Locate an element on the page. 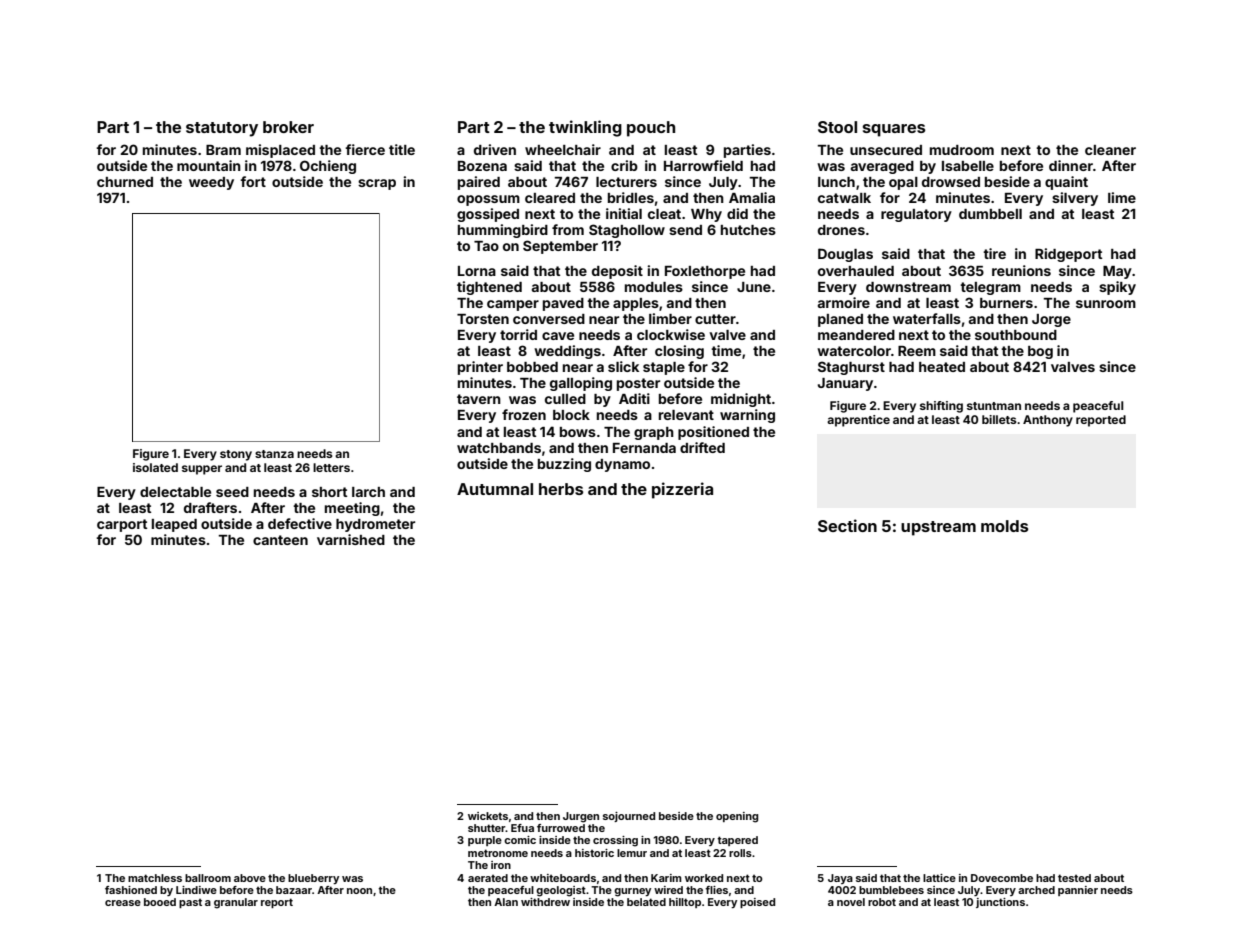  blueberry is located at coordinates (313, 879).
